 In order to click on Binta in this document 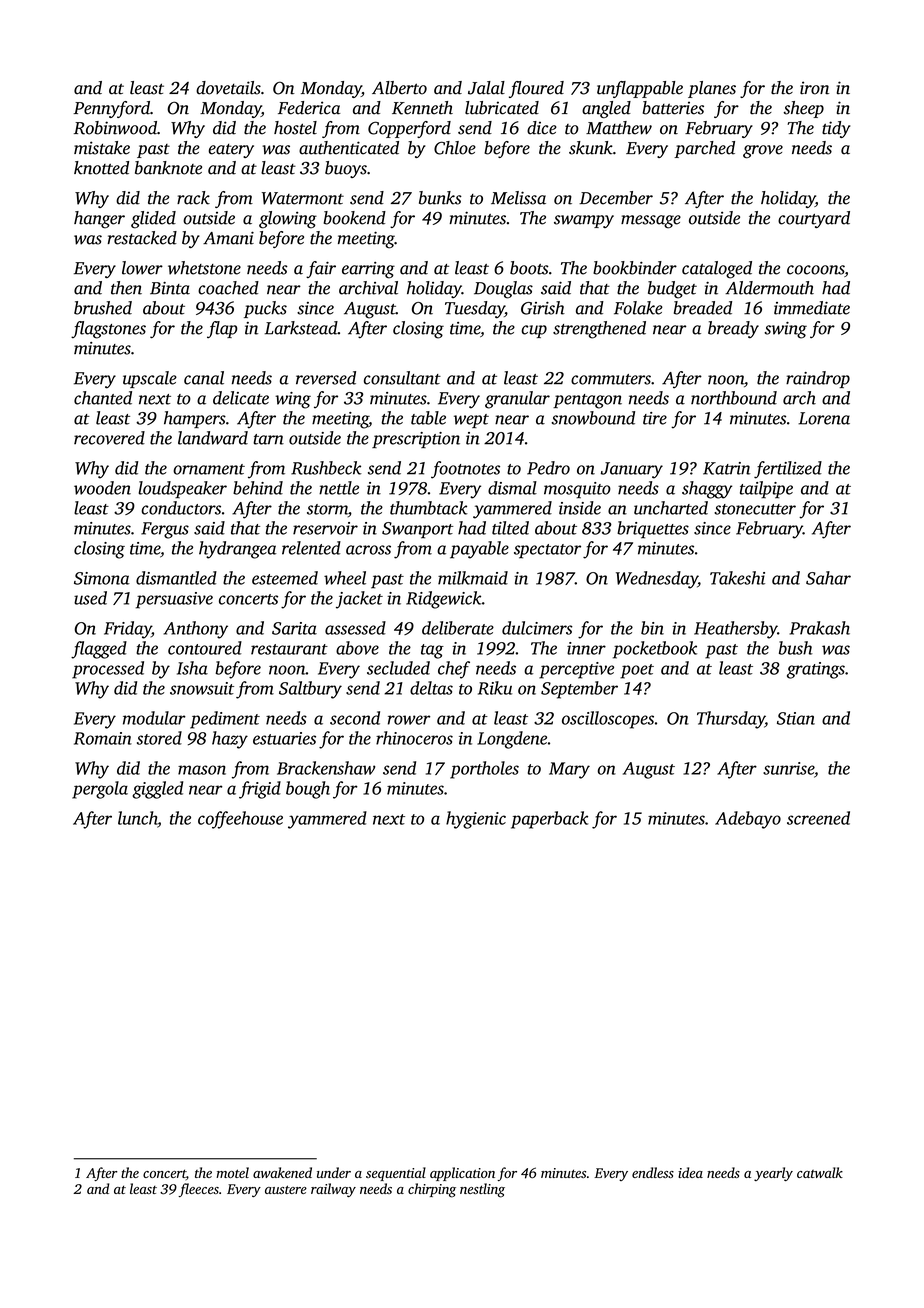, I will do `click(170, 288)`.
